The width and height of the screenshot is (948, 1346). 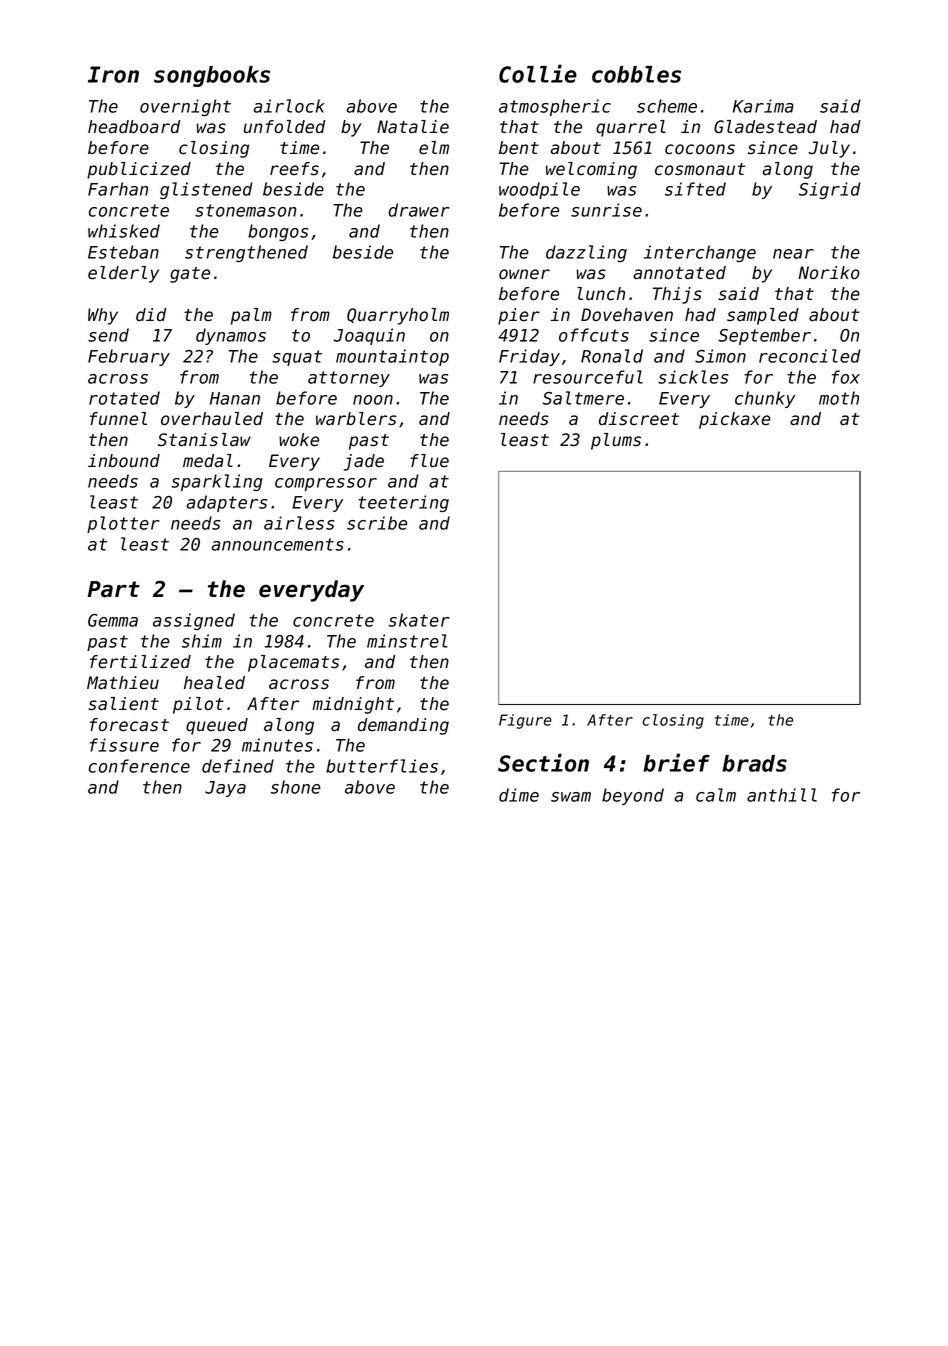 I want to click on mountaintop, so click(x=392, y=357).
